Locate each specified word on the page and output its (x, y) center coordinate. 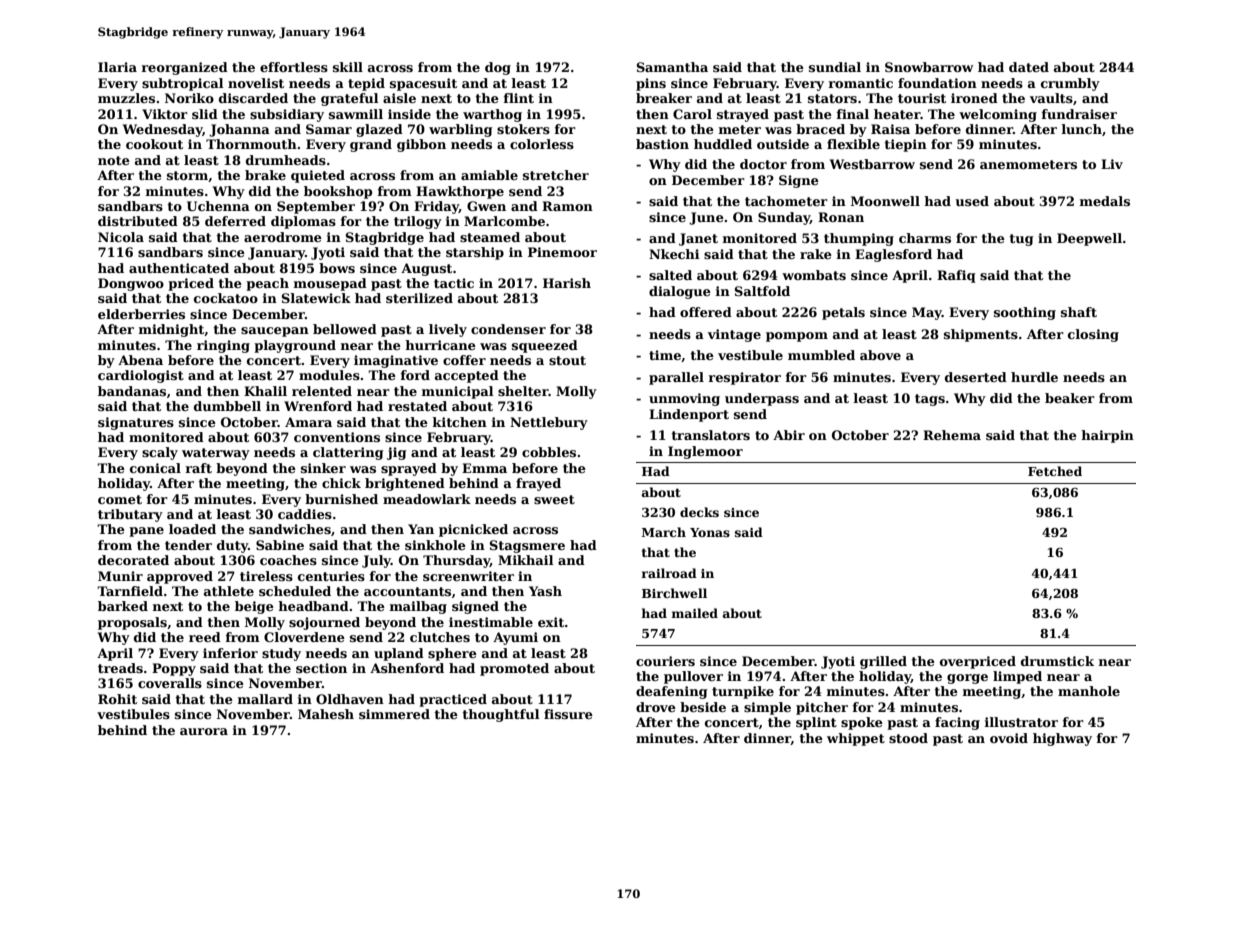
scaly (160, 453)
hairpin (1107, 436)
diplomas (303, 222)
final (853, 114)
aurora (204, 731)
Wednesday (163, 130)
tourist (922, 98)
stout (567, 360)
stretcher (556, 175)
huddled (723, 144)
